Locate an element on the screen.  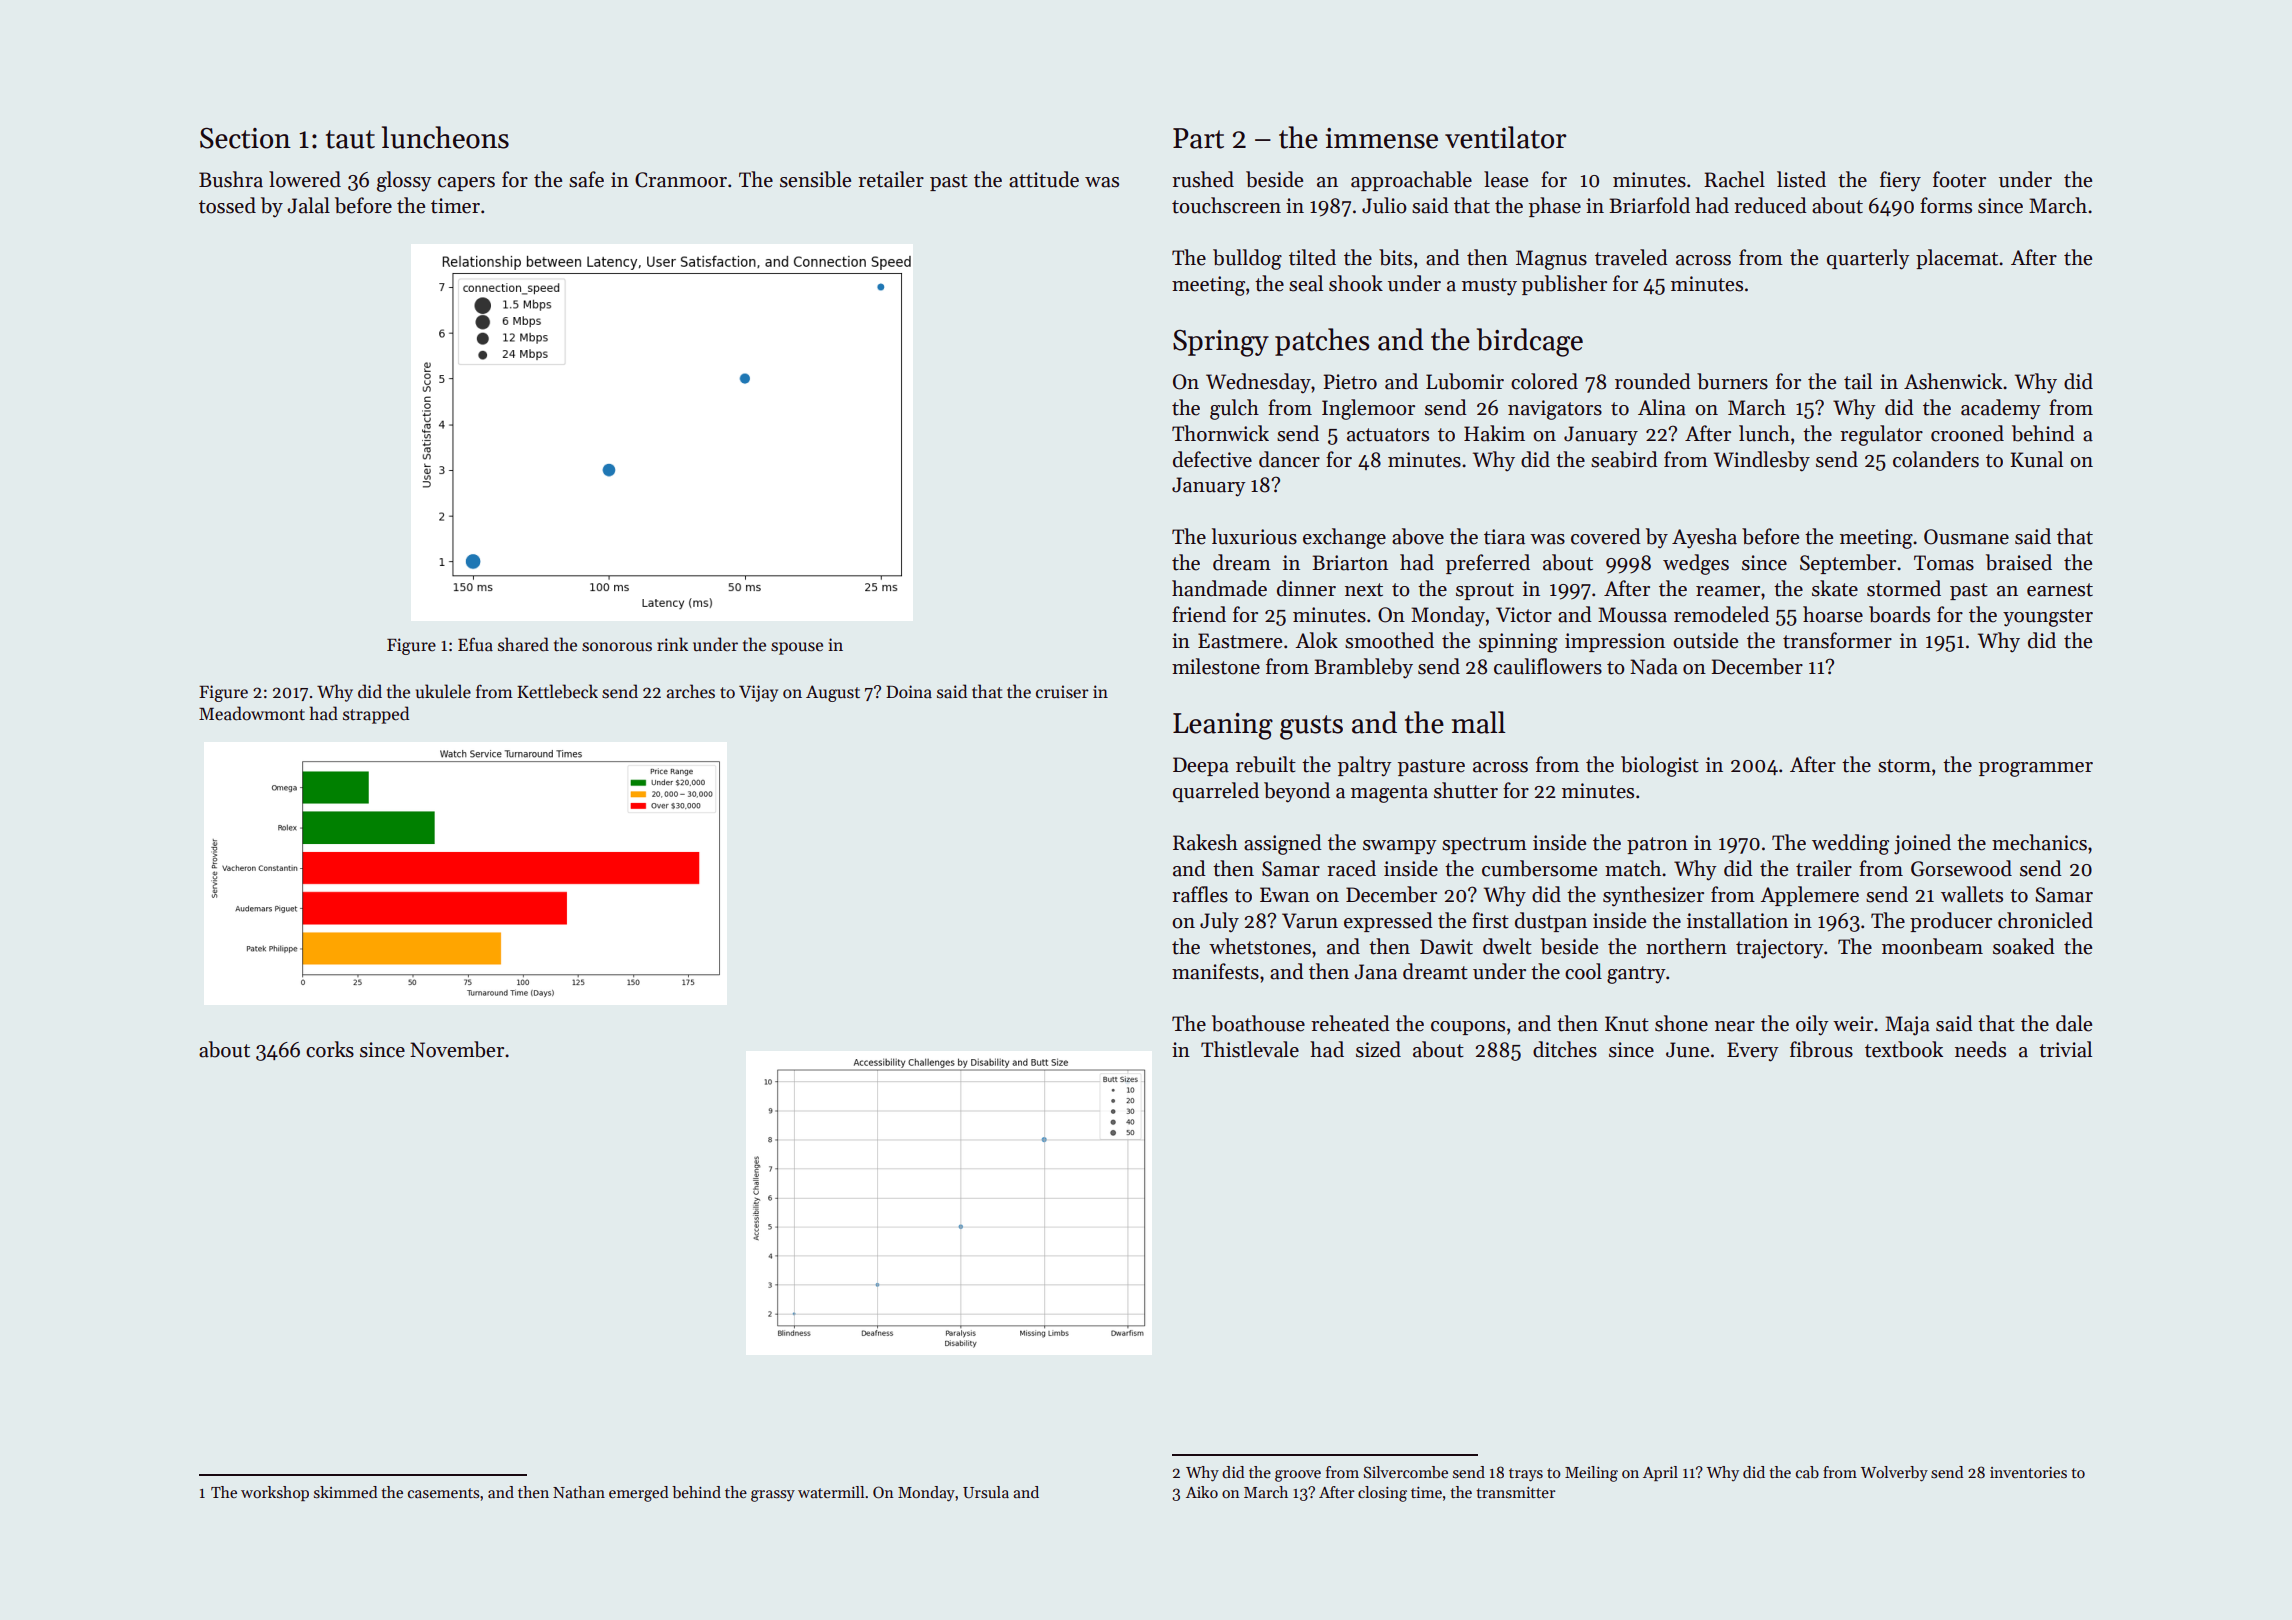
placemat is located at coordinates (1957, 259).
